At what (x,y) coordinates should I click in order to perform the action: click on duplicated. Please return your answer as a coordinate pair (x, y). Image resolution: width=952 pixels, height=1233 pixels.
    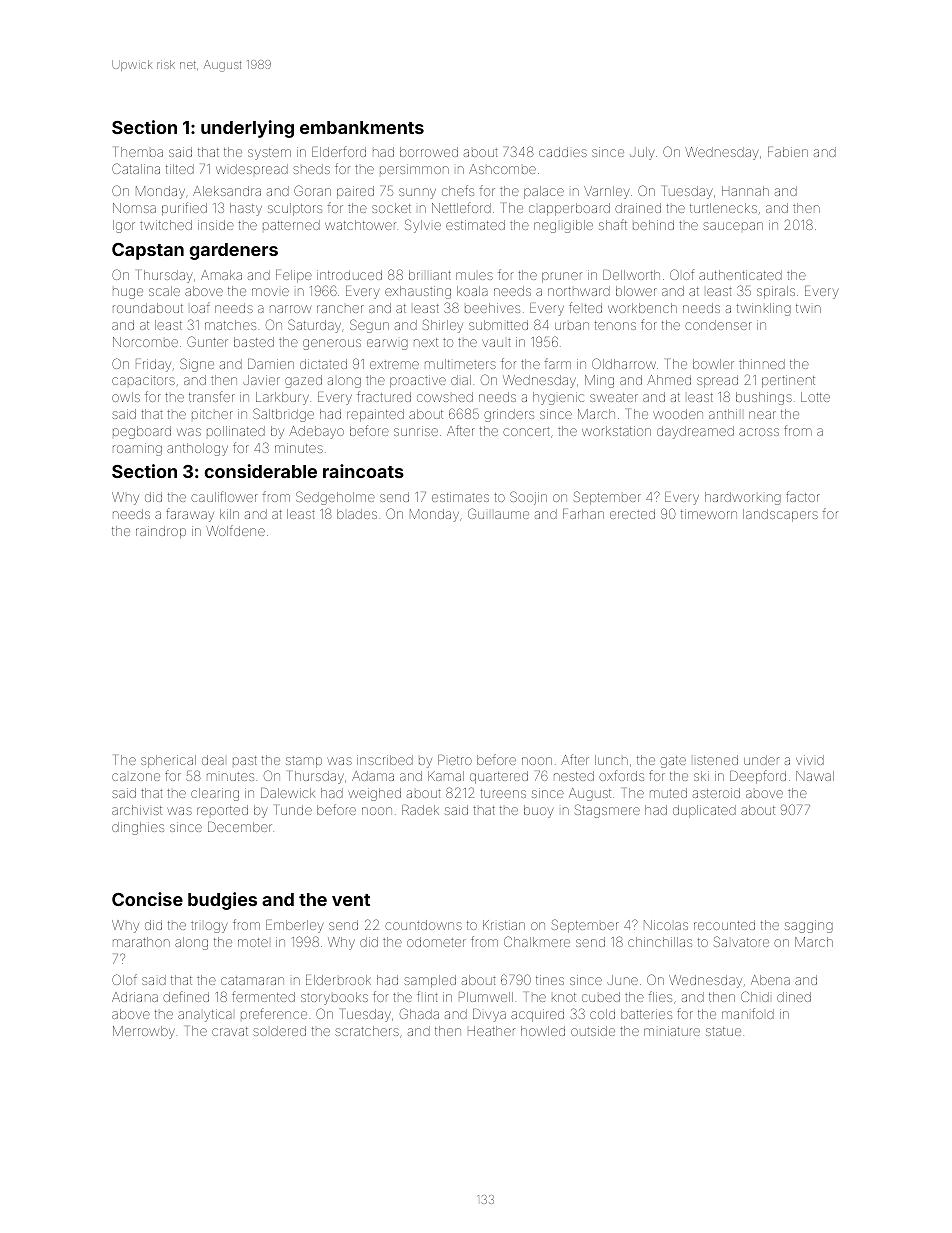
    Looking at the image, I should click on (704, 811).
